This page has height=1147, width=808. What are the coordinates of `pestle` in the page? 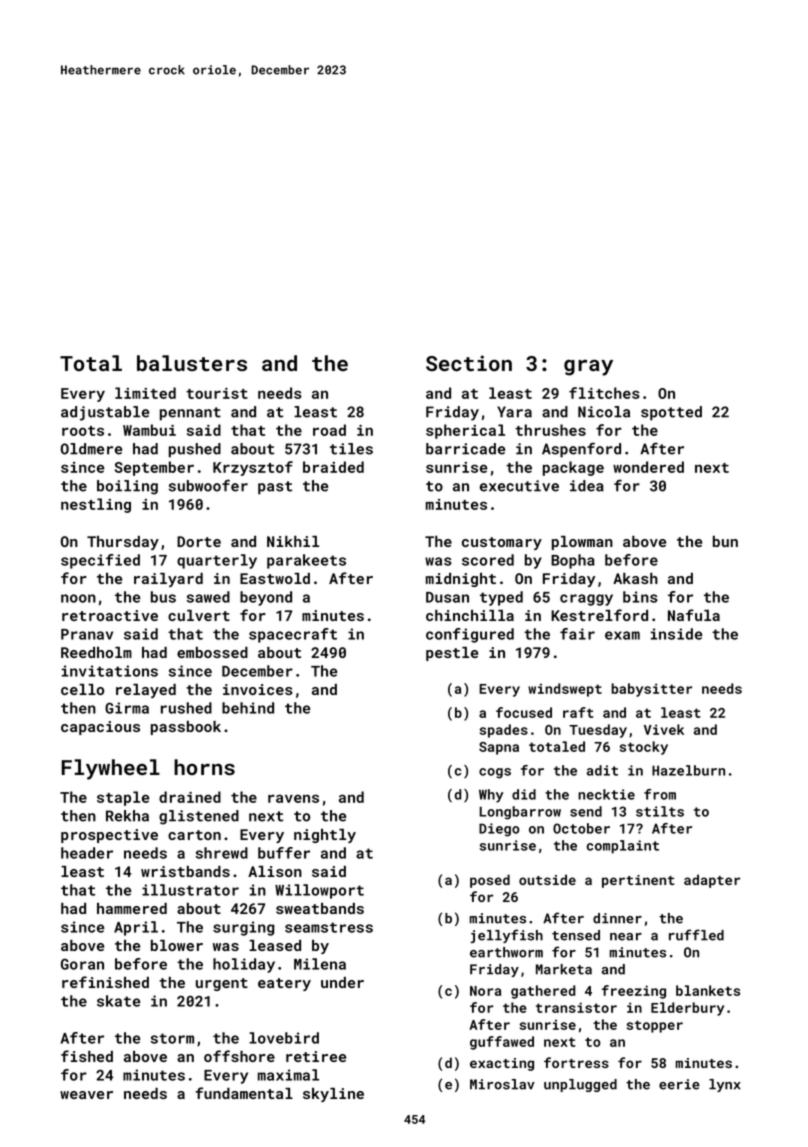 It's located at (452, 654).
